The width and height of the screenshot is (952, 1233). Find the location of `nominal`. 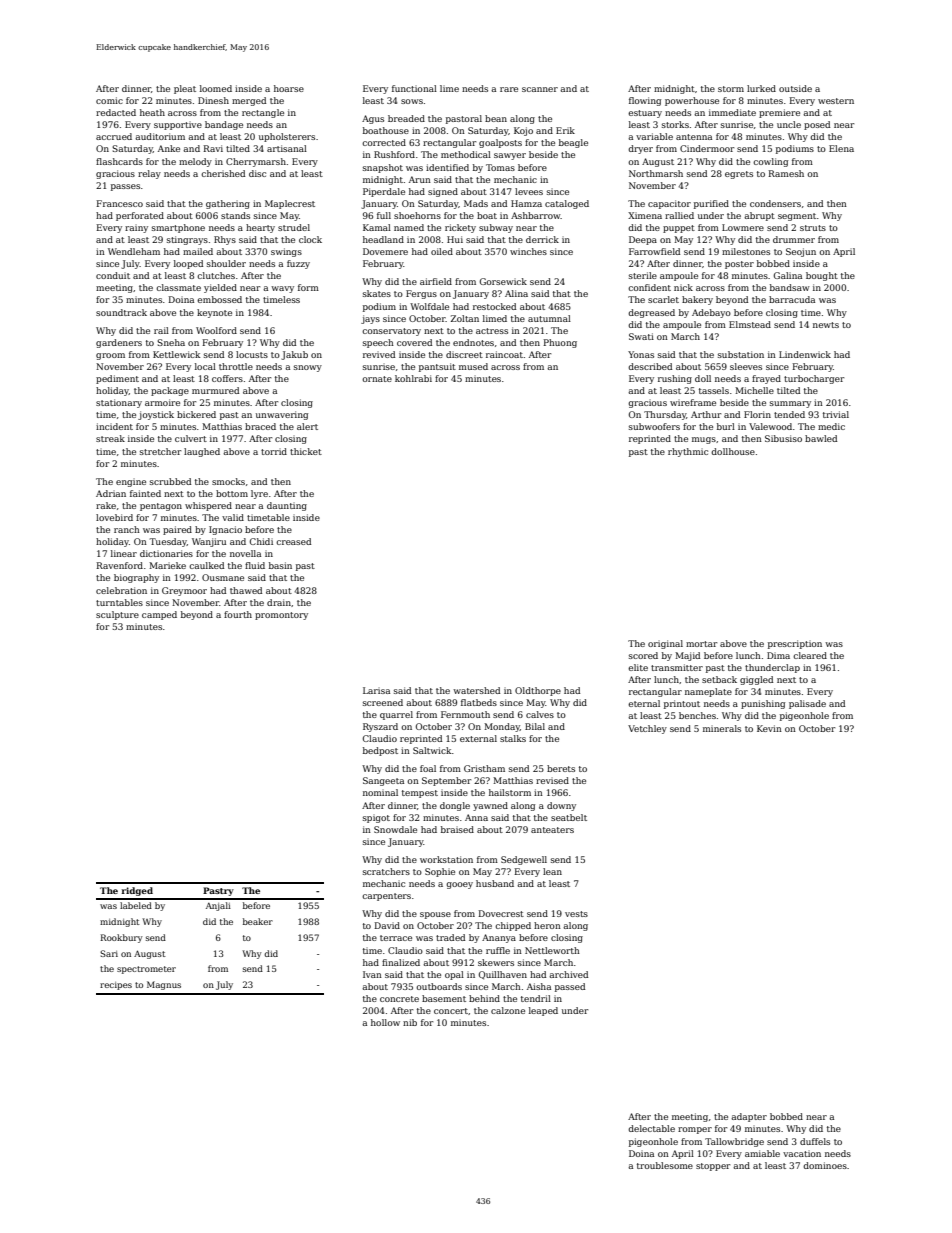

nominal is located at coordinates (380, 792).
